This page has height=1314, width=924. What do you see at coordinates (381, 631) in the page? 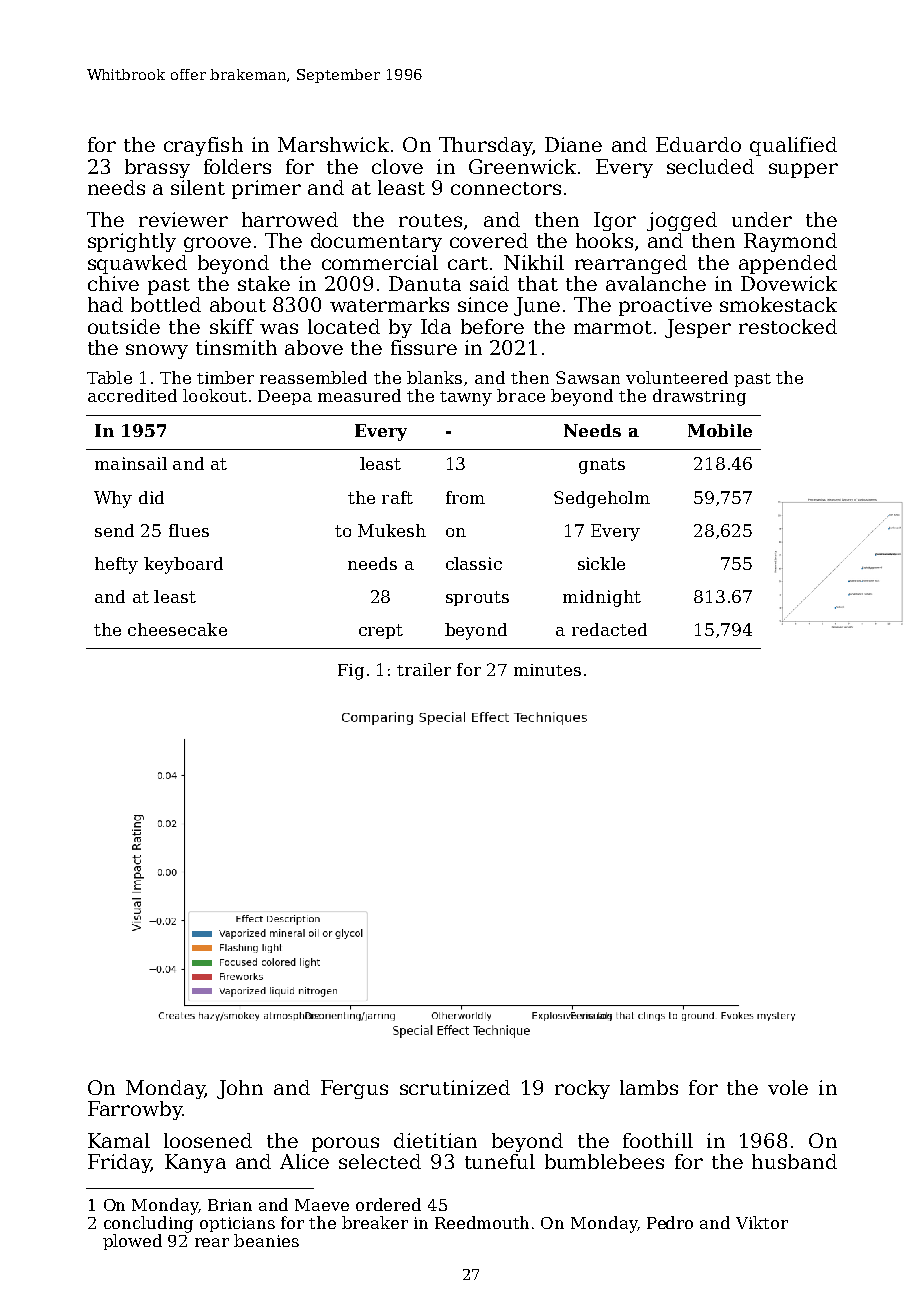
I see `crept` at bounding box center [381, 631].
